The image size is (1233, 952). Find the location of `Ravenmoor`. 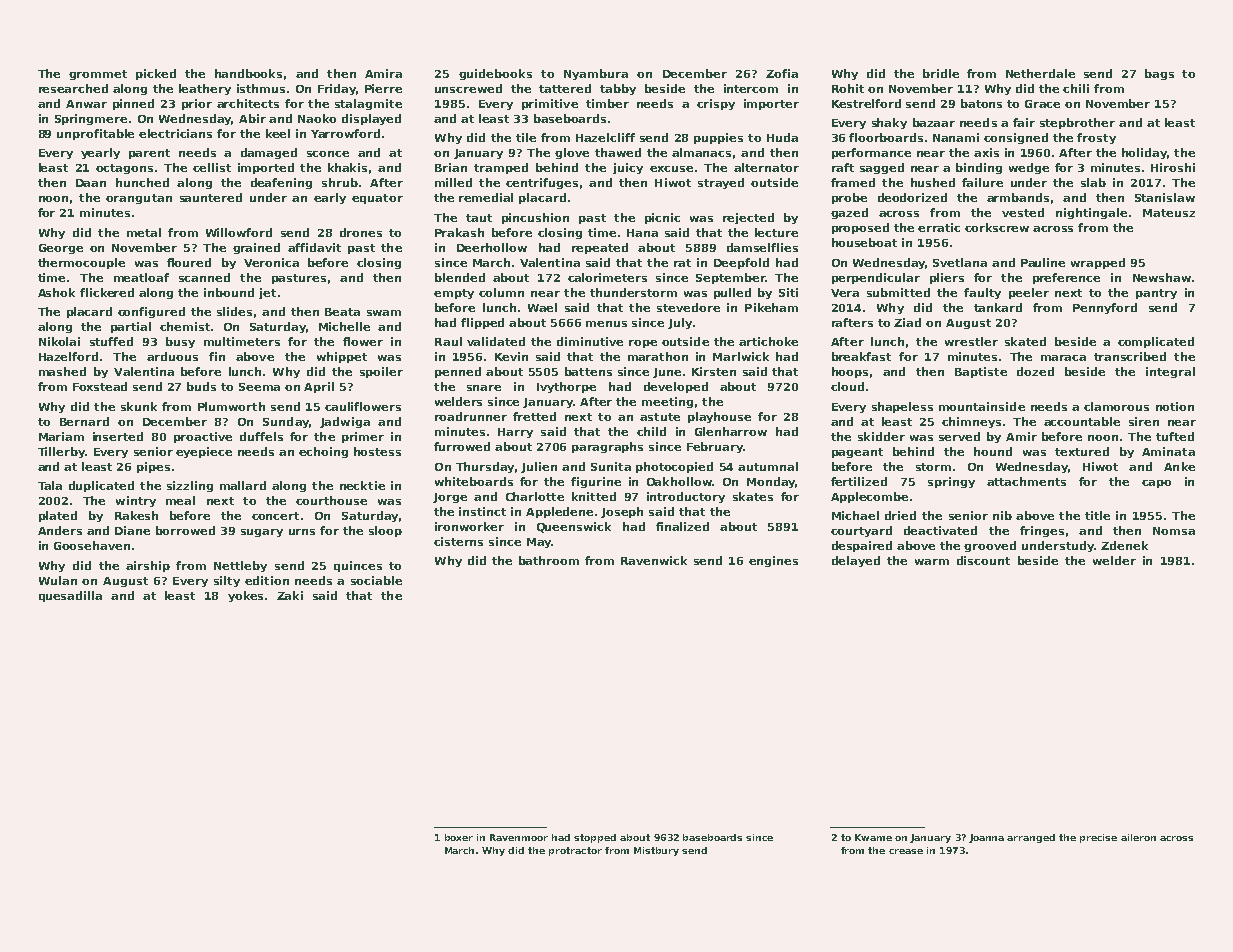

Ravenmoor is located at coordinates (519, 837).
